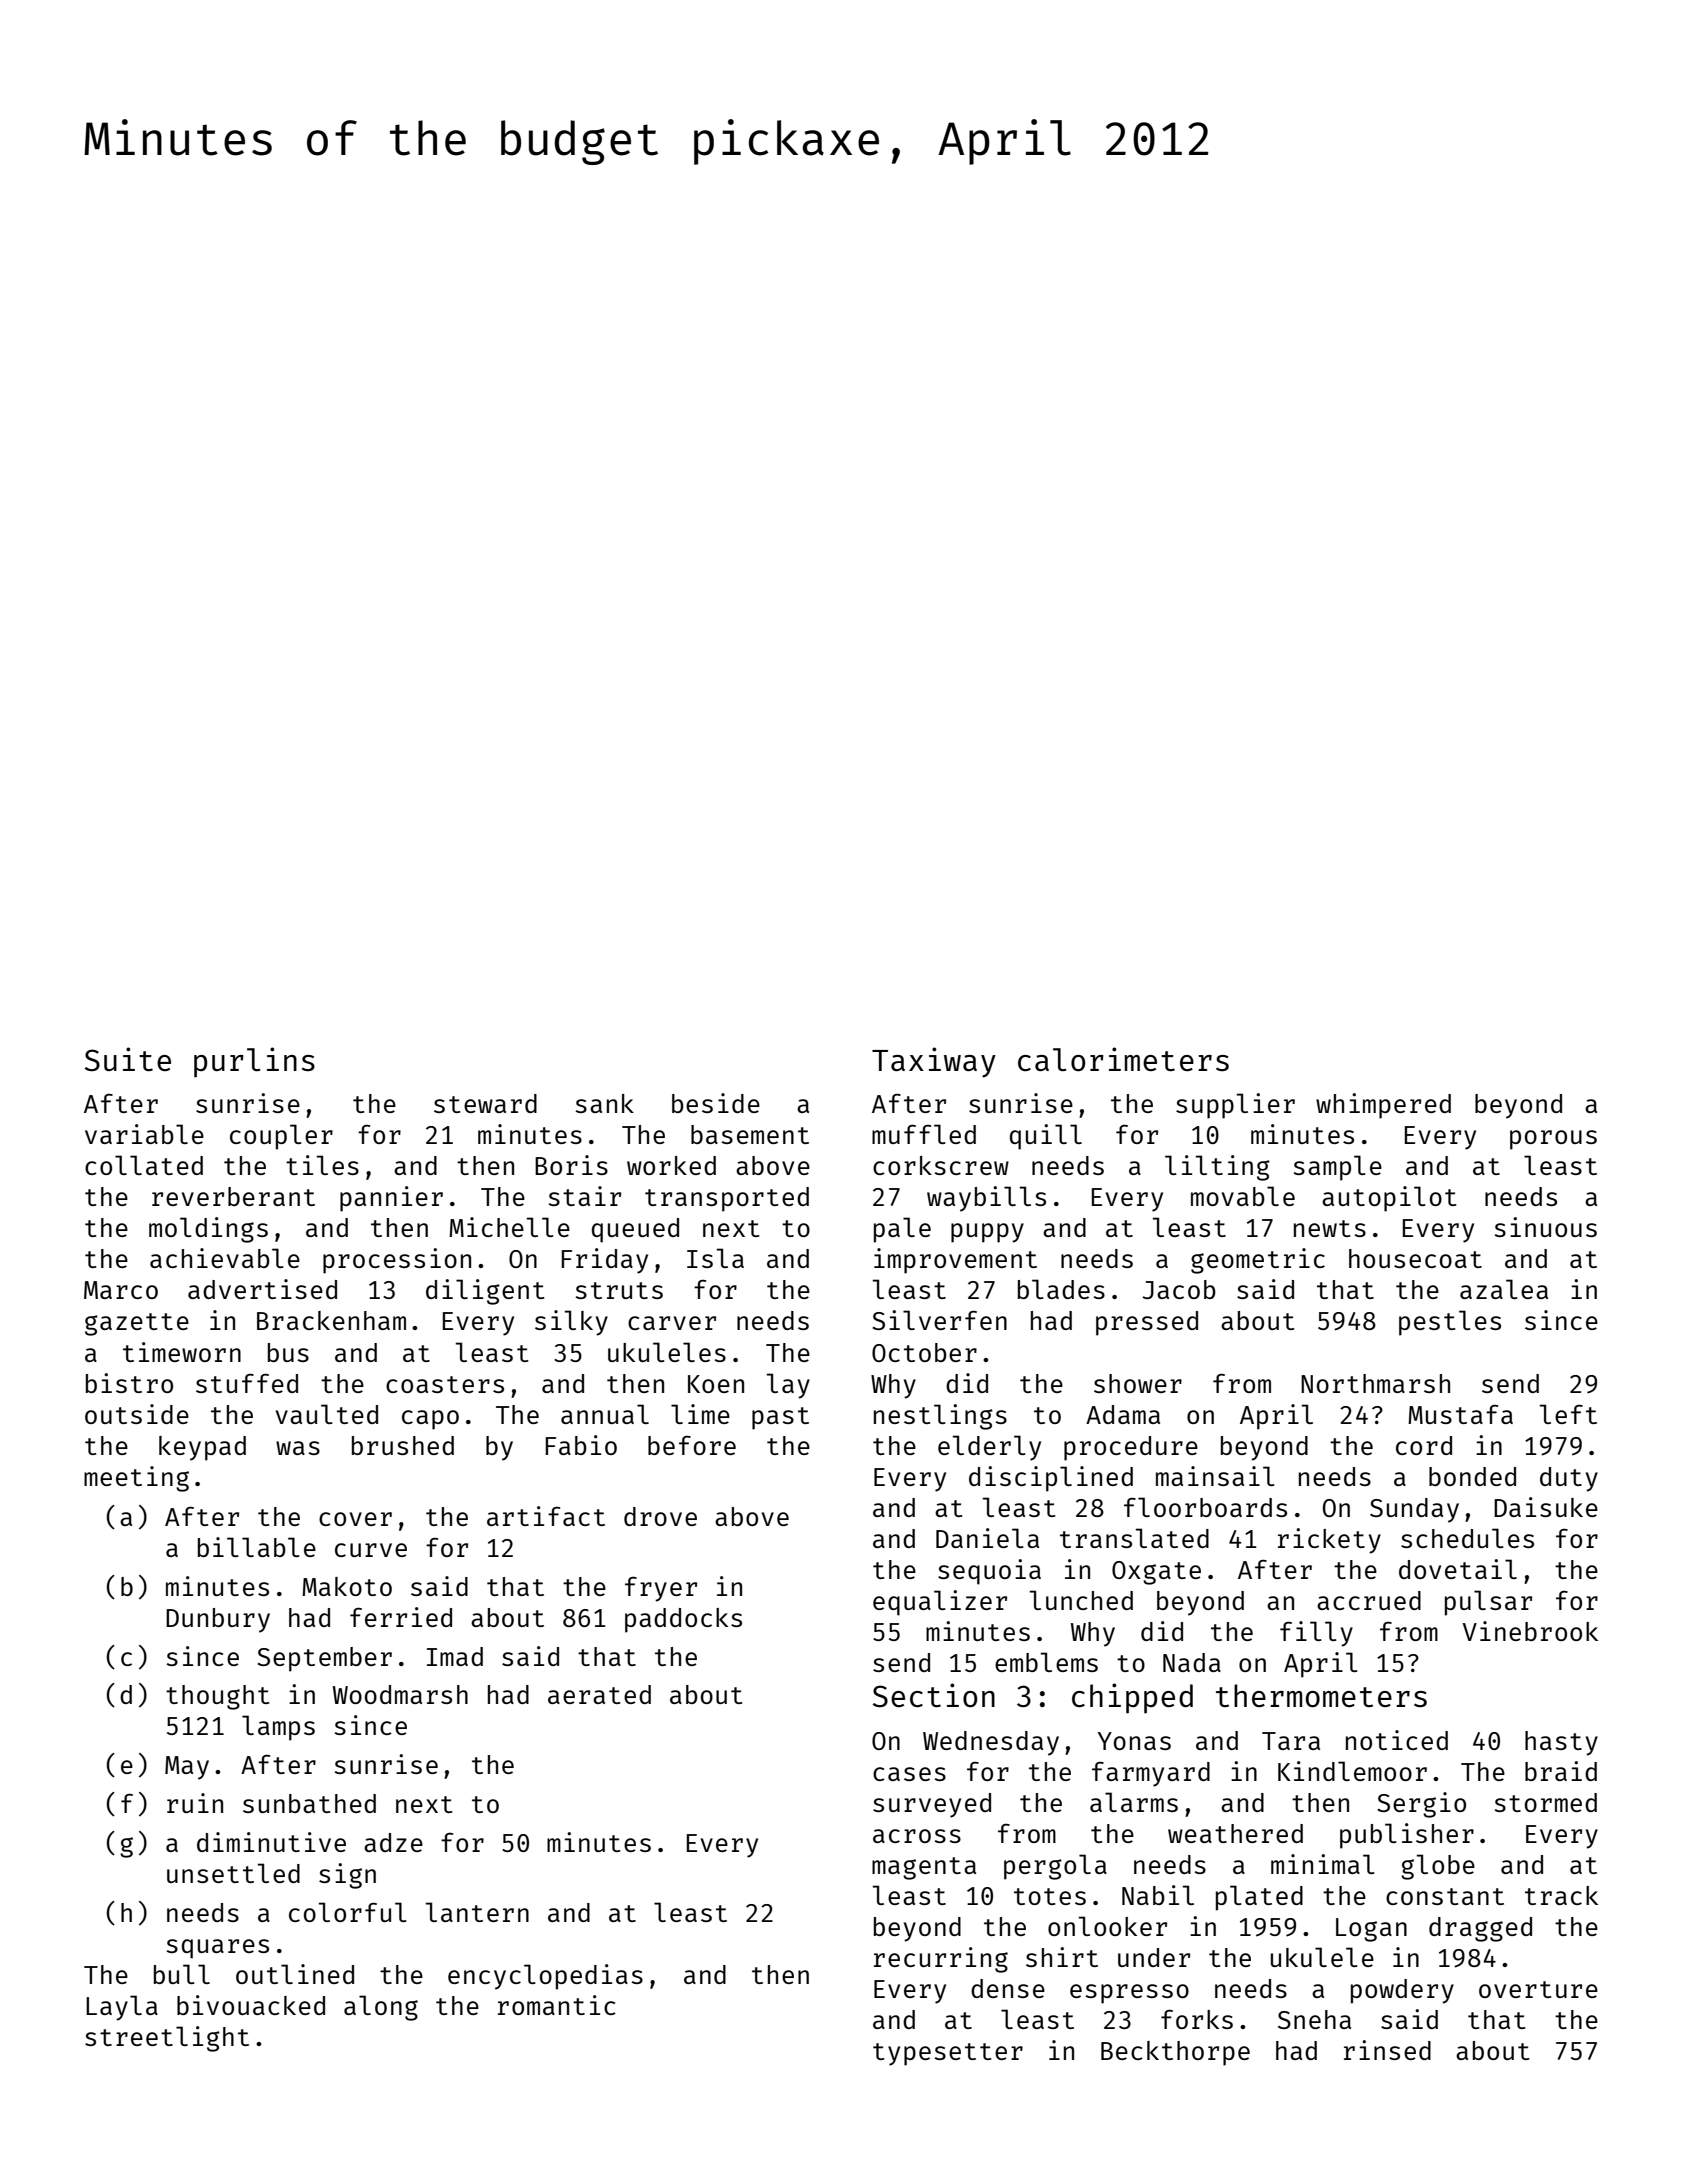 The height and width of the image is (2178, 1683). Describe the element at coordinates (281, 1137) in the image. I see `coupler` at that location.
